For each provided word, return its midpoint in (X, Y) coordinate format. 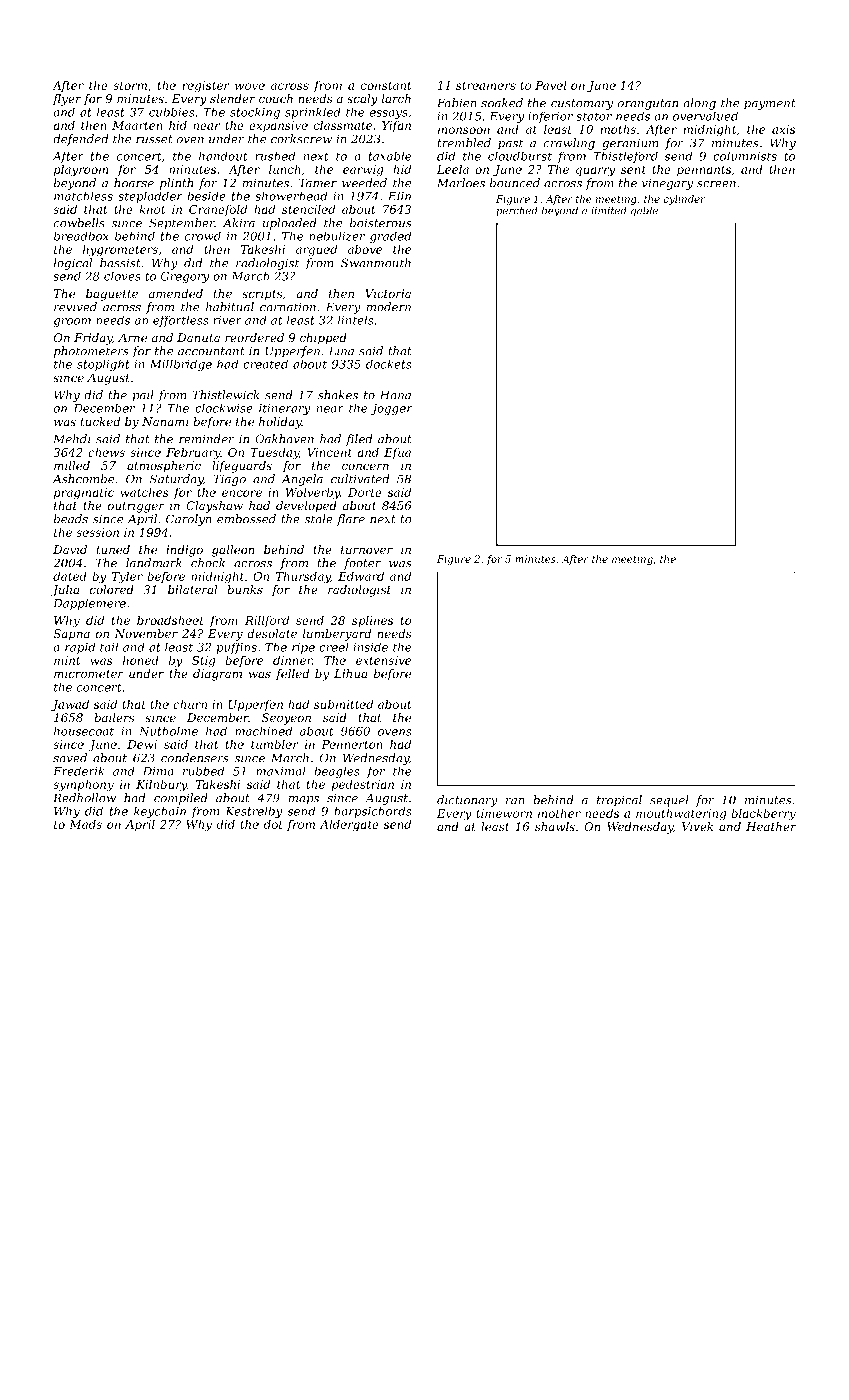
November (146, 633)
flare (351, 520)
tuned (113, 549)
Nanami (165, 421)
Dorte (365, 492)
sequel (669, 801)
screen (716, 184)
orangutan (648, 104)
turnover (367, 550)
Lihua (350, 673)
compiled (181, 799)
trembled (464, 143)
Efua (397, 453)
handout (223, 156)
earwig (363, 171)
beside (206, 196)
